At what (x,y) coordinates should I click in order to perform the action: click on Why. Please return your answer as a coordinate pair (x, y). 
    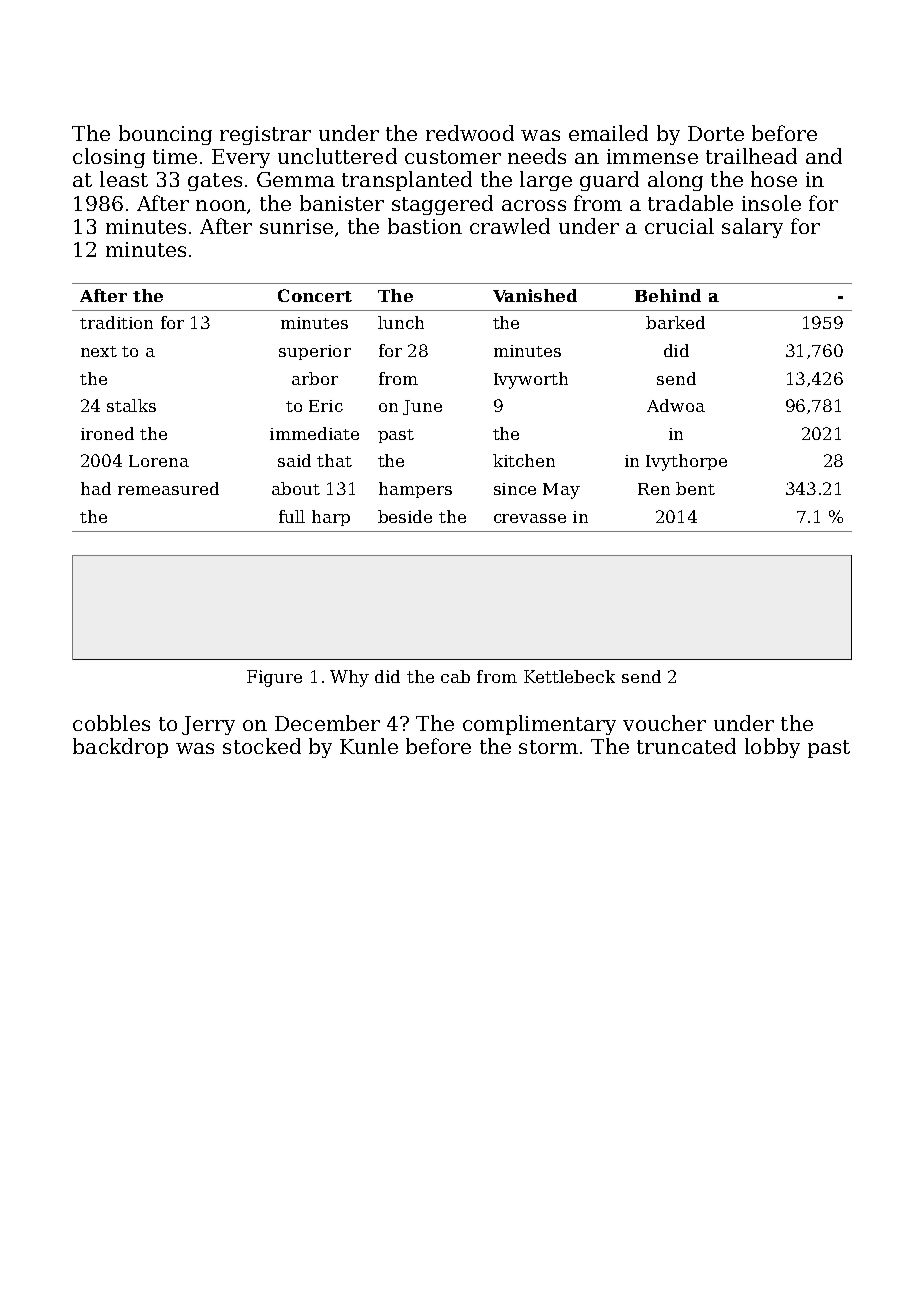
    Looking at the image, I should click on (349, 678).
